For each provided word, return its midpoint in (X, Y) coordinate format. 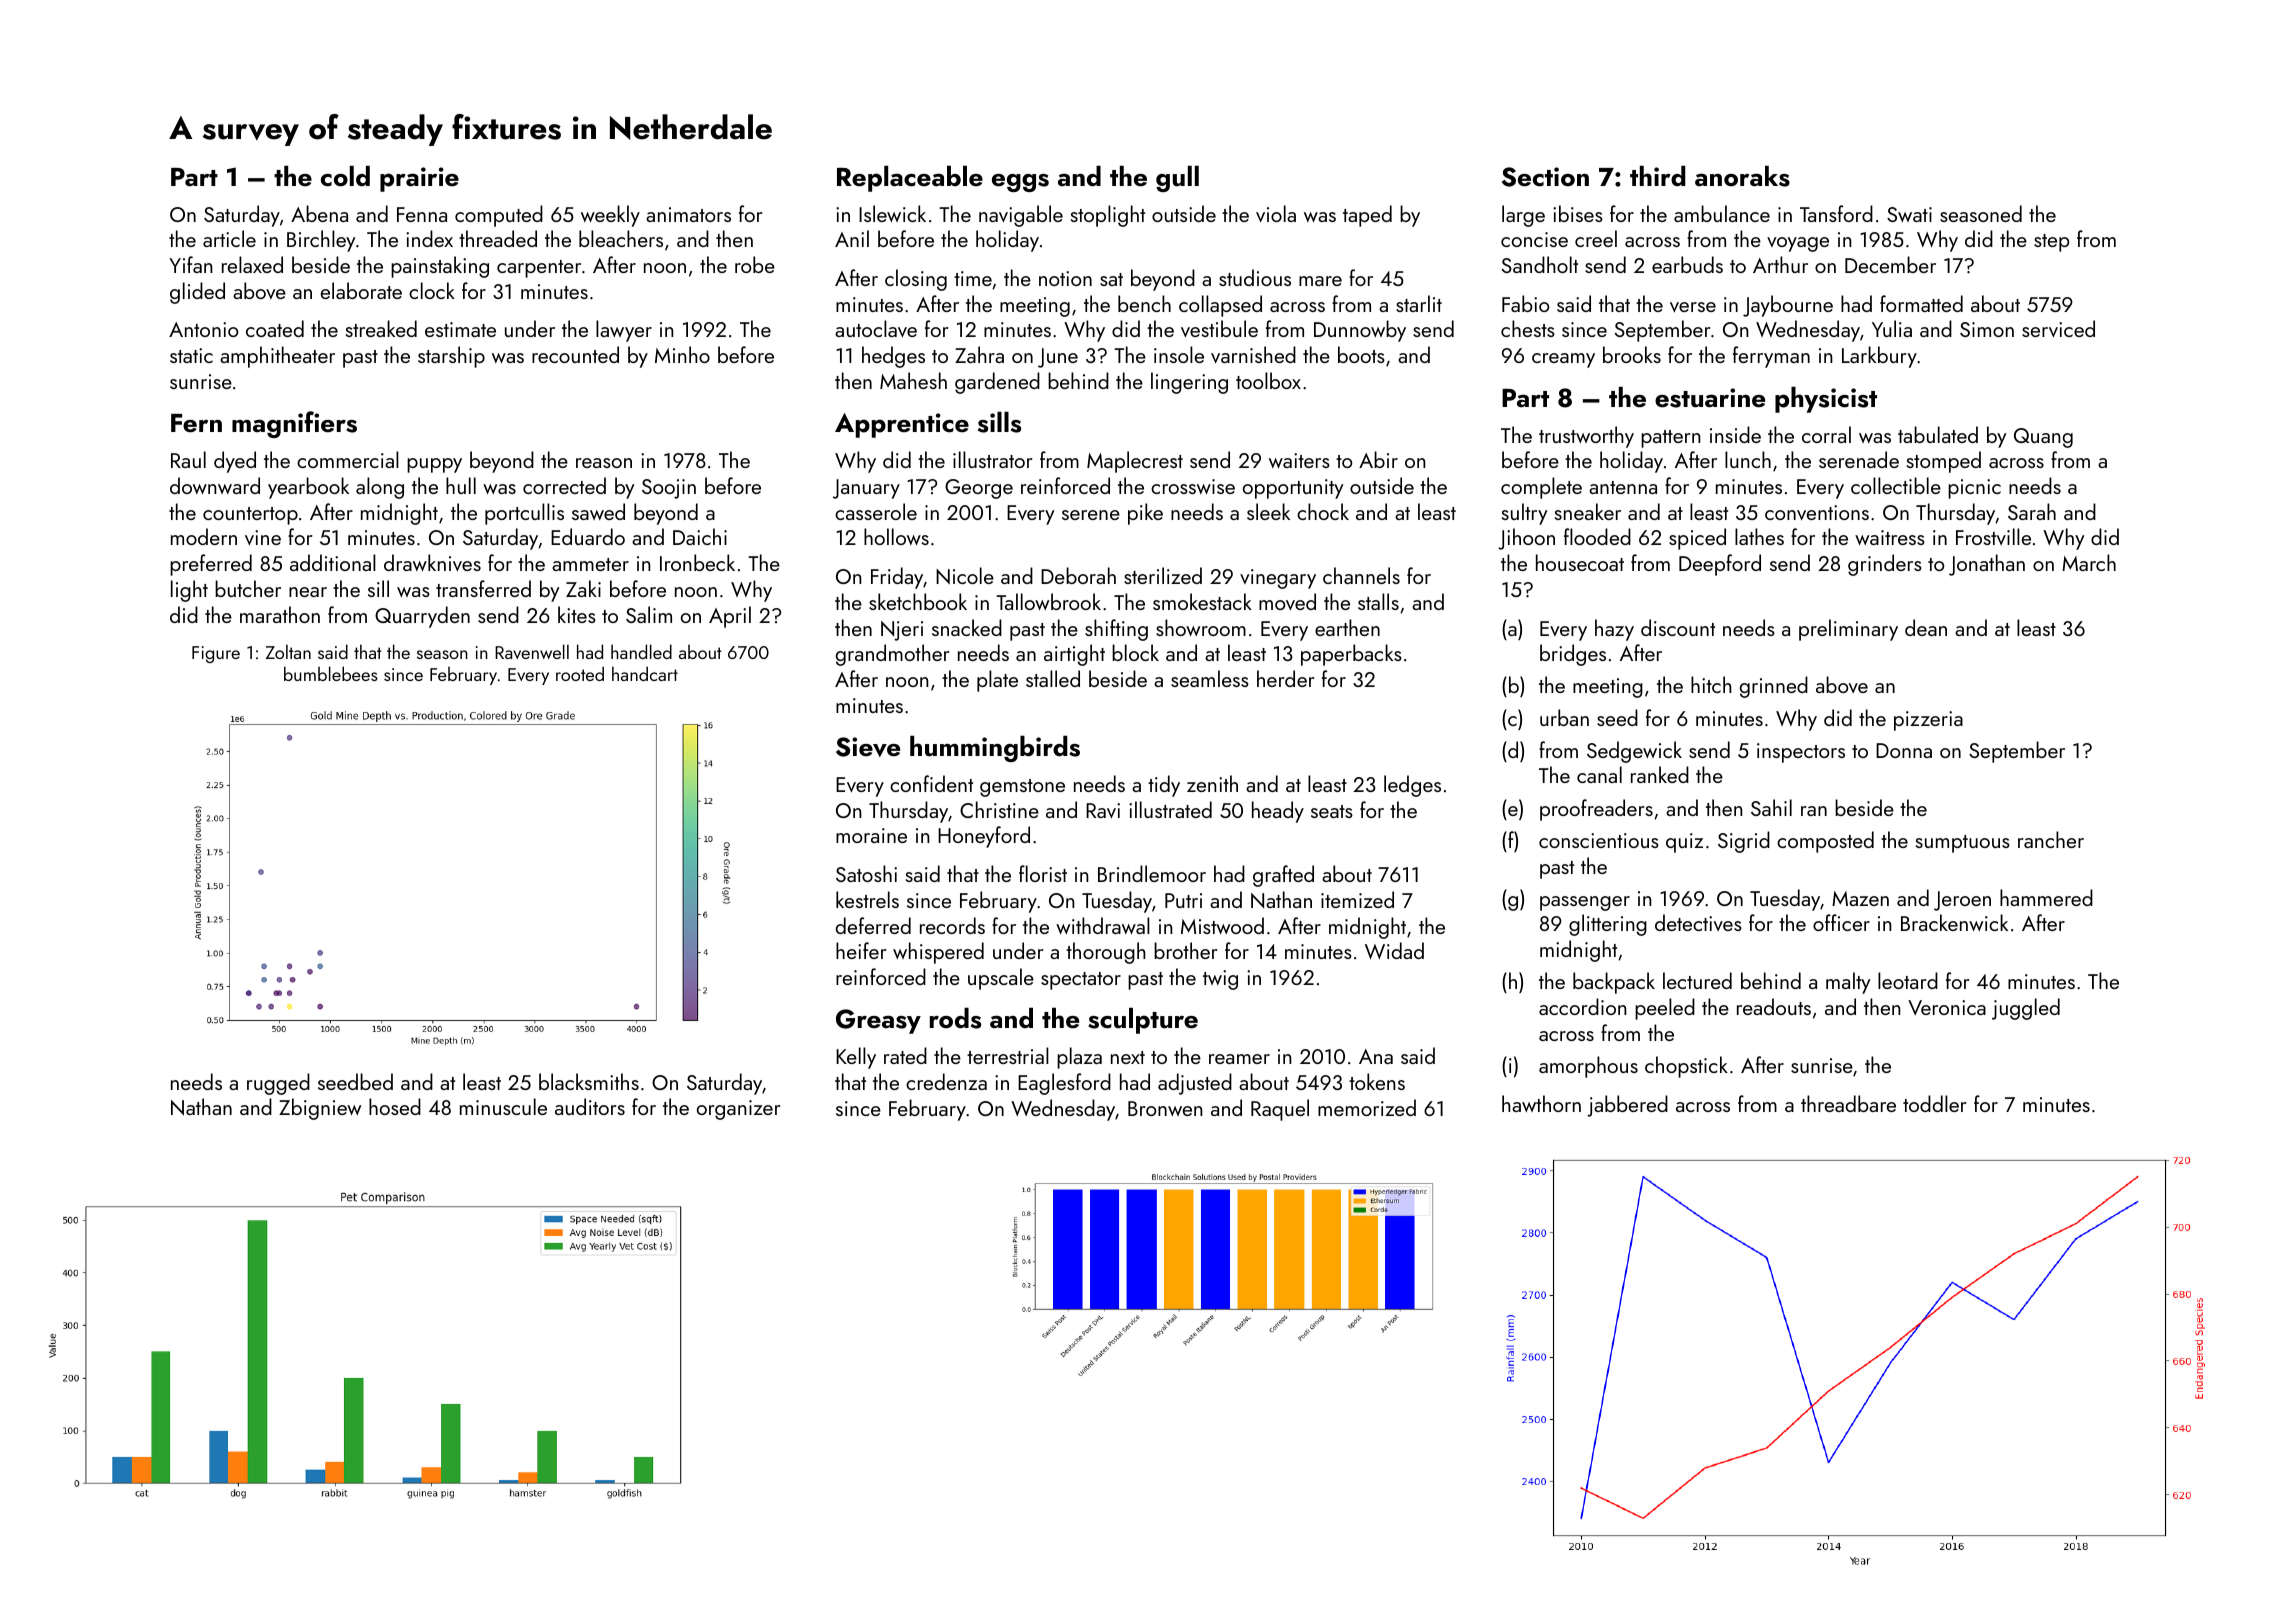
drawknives (432, 562)
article (229, 238)
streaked (381, 328)
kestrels (867, 899)
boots (1361, 354)
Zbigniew (320, 1109)
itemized (1357, 899)
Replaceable (910, 179)
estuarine (1710, 398)
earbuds (1687, 264)
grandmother (893, 655)
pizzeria (1928, 721)
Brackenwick (1954, 922)
